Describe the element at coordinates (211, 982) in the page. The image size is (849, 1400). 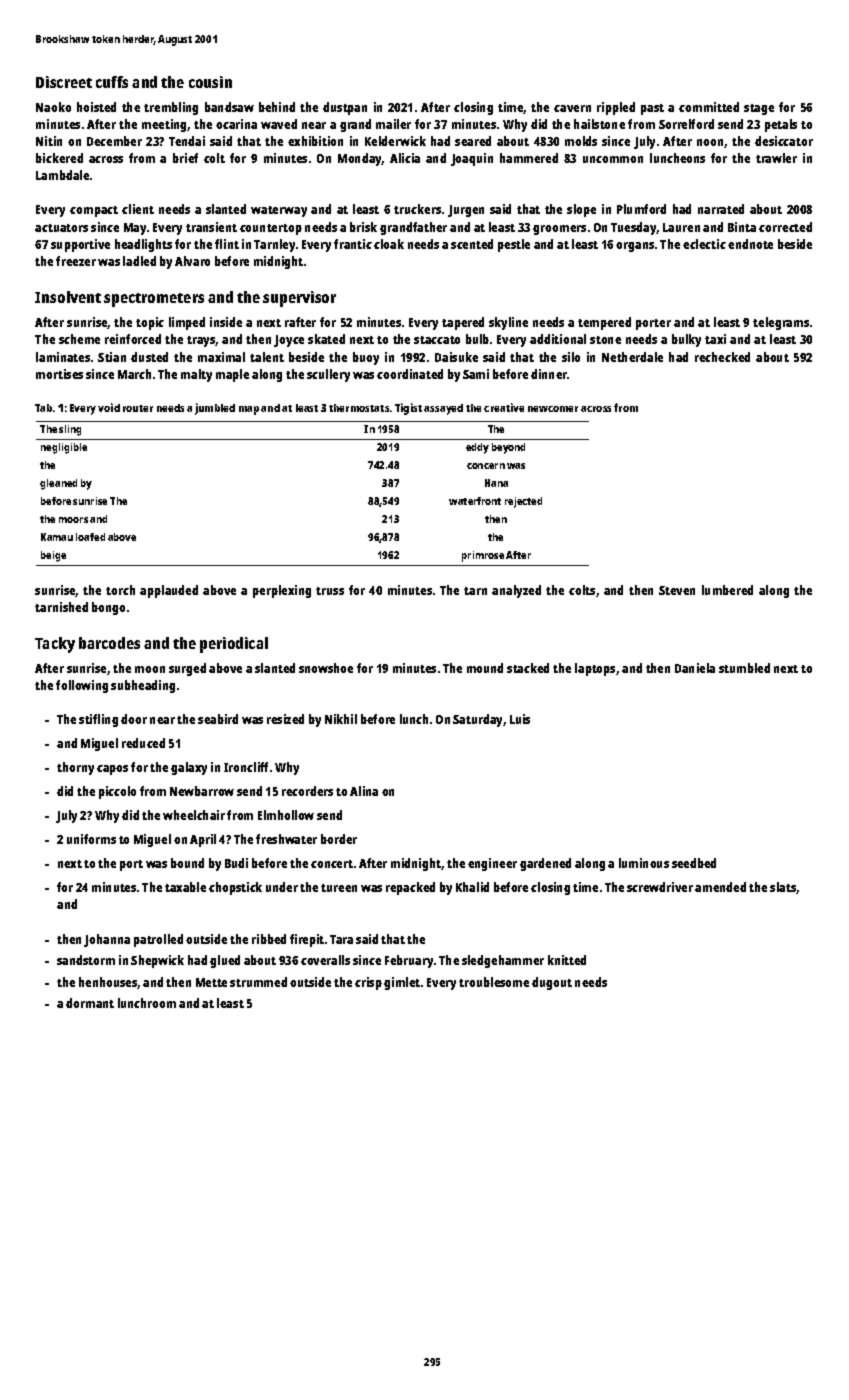
I see `Mette` at that location.
